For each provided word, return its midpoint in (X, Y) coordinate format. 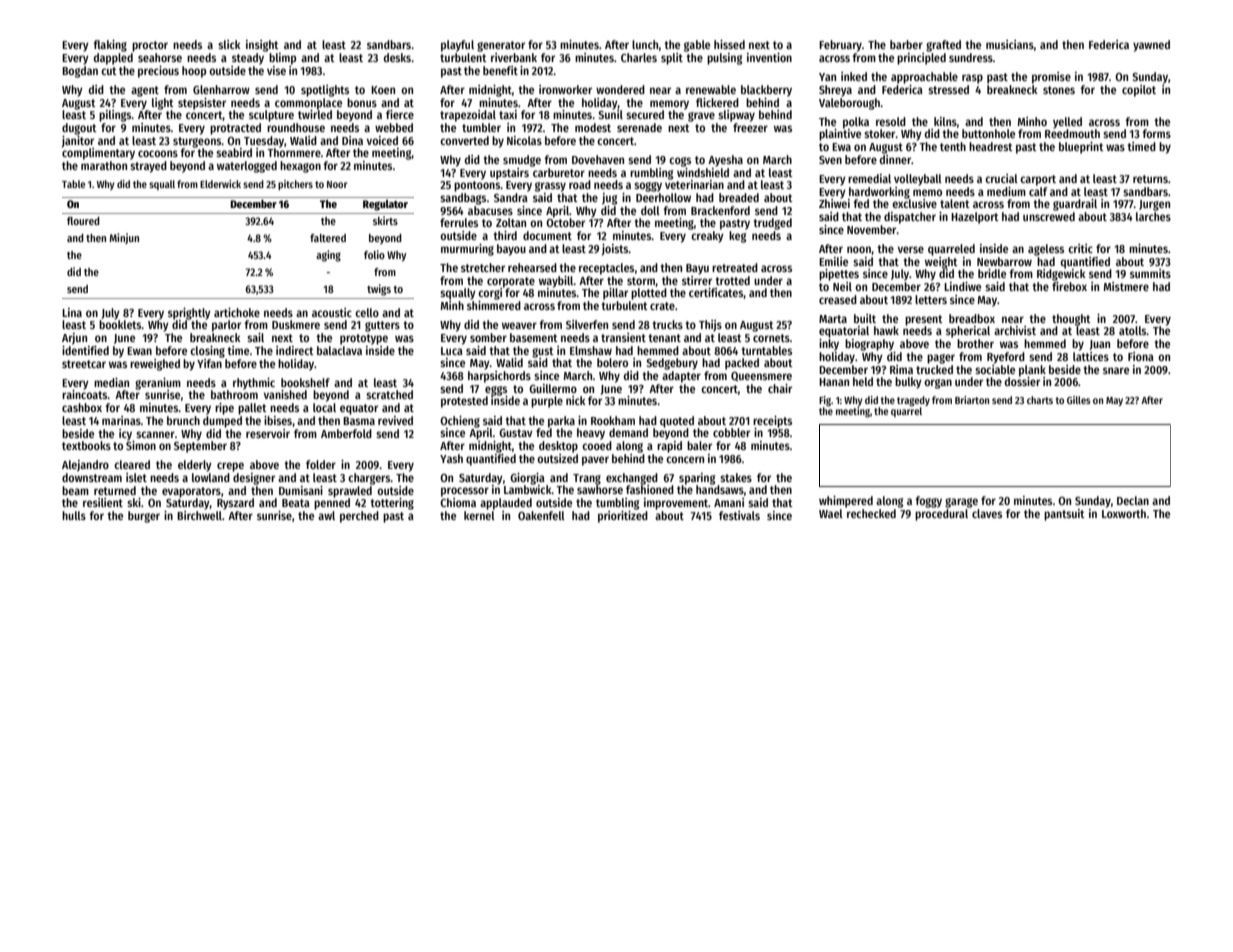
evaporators (191, 492)
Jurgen (1154, 205)
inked (854, 76)
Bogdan (80, 72)
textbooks (86, 445)
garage (961, 503)
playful (457, 46)
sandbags (463, 199)
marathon (104, 165)
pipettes (839, 275)
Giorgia (527, 479)
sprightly (189, 314)
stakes (736, 477)
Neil (842, 286)
